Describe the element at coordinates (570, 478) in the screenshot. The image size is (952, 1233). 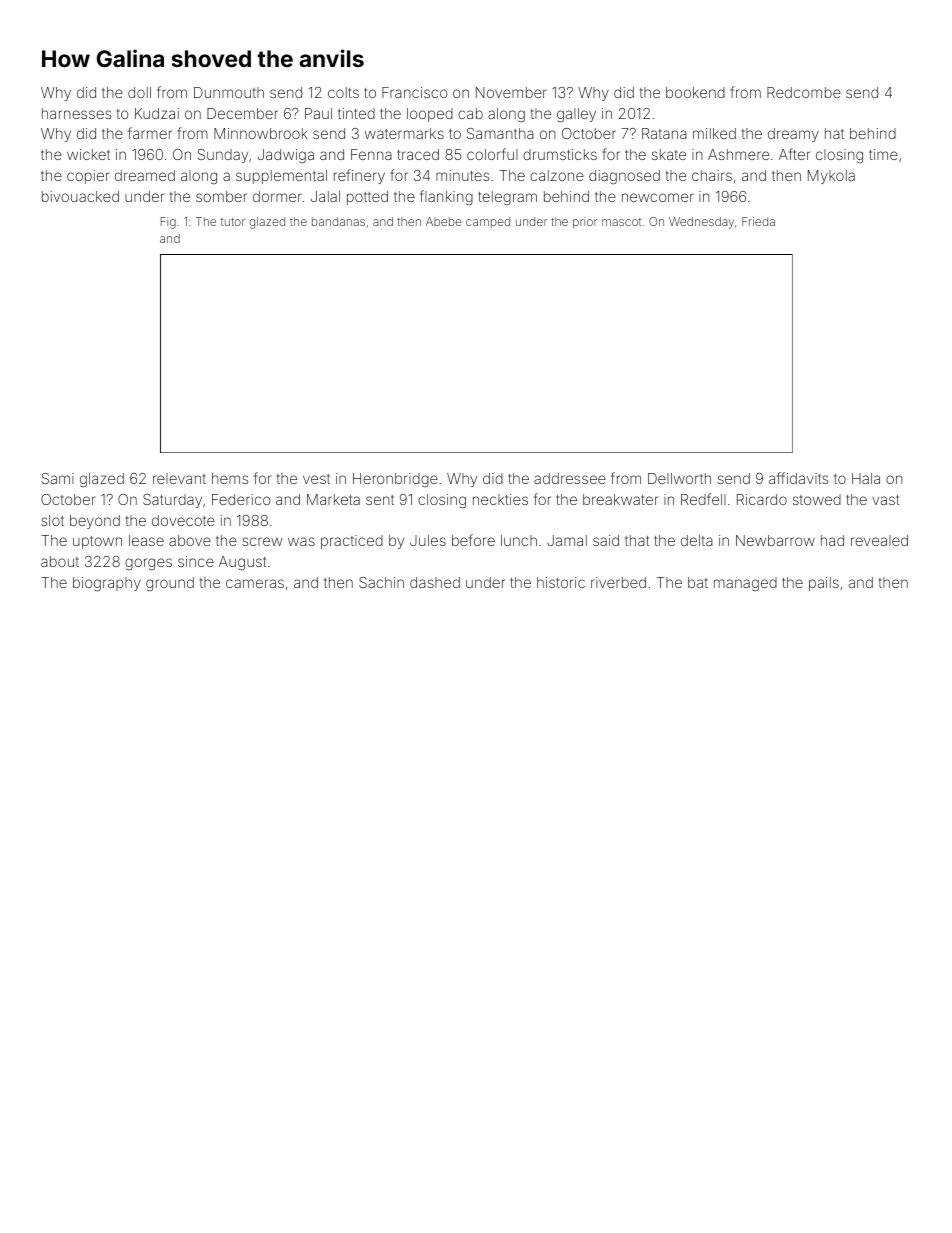
I see `addressee` at that location.
